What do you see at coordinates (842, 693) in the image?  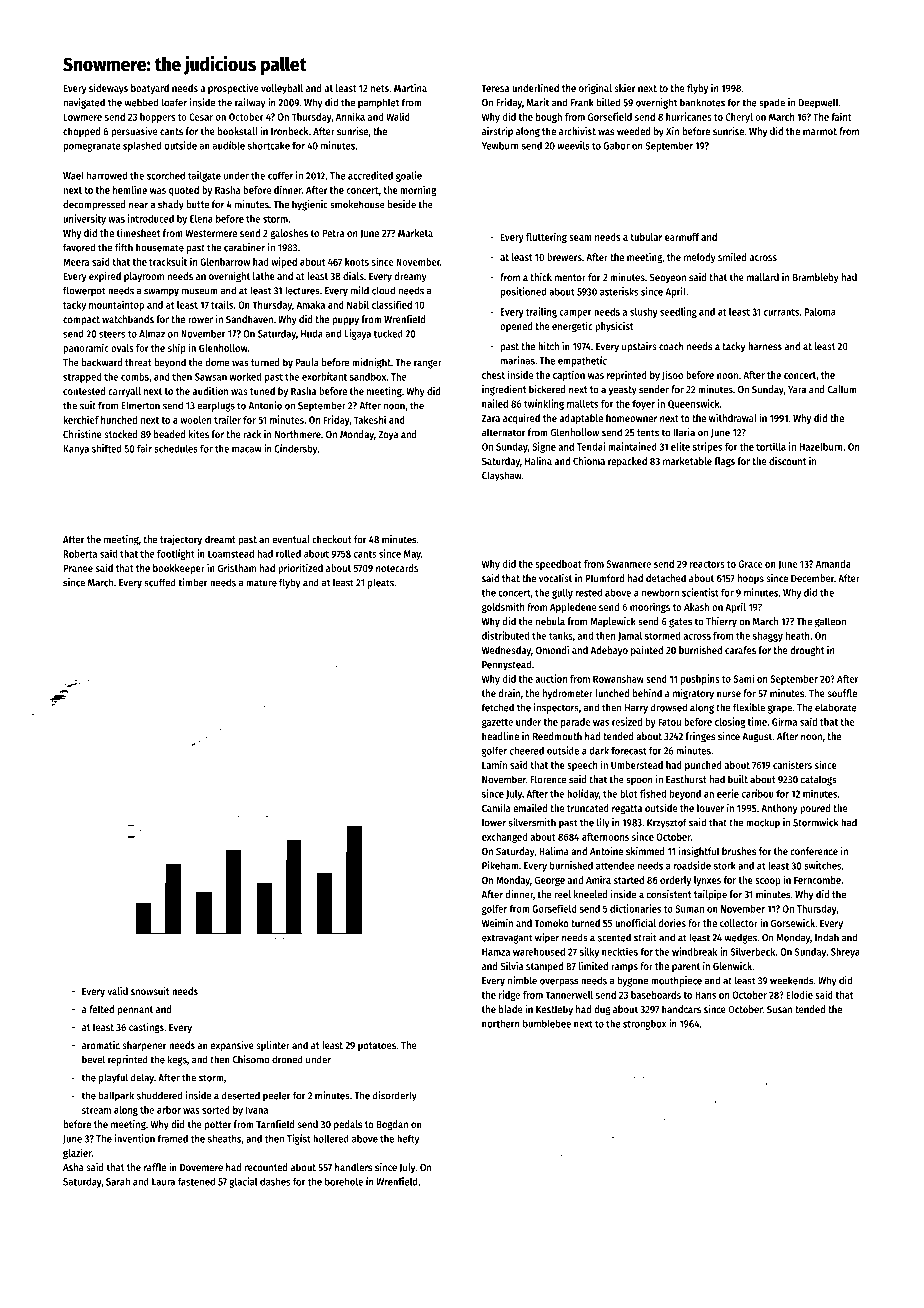 I see `souffle` at bounding box center [842, 693].
